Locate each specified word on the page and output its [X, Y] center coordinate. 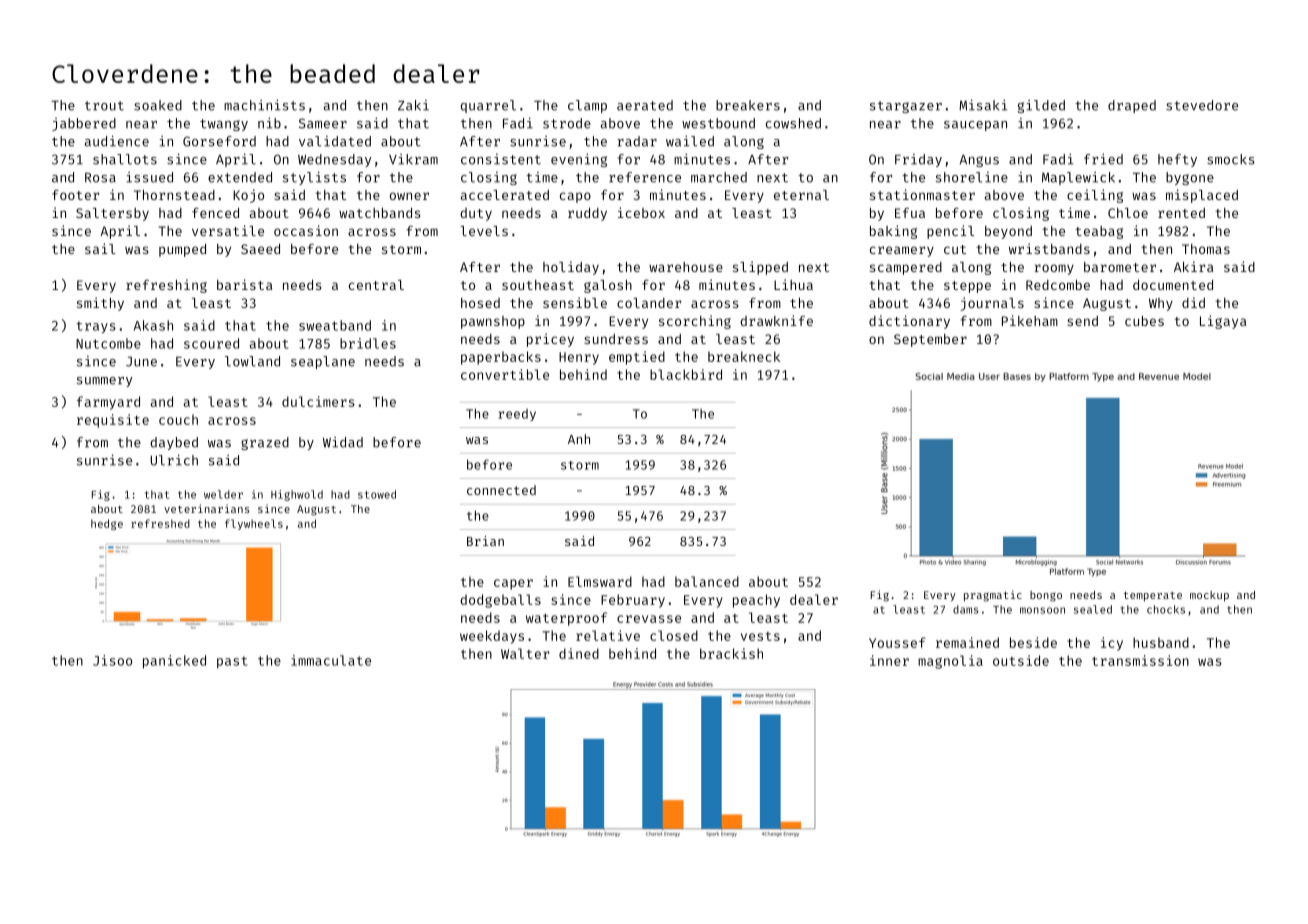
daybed [174, 443]
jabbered [84, 124]
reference [645, 177]
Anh [579, 439]
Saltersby [112, 214]
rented [1181, 213]
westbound [718, 123]
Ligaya [1223, 322]
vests [760, 636]
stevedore [1202, 105]
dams [965, 609]
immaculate [331, 660]
